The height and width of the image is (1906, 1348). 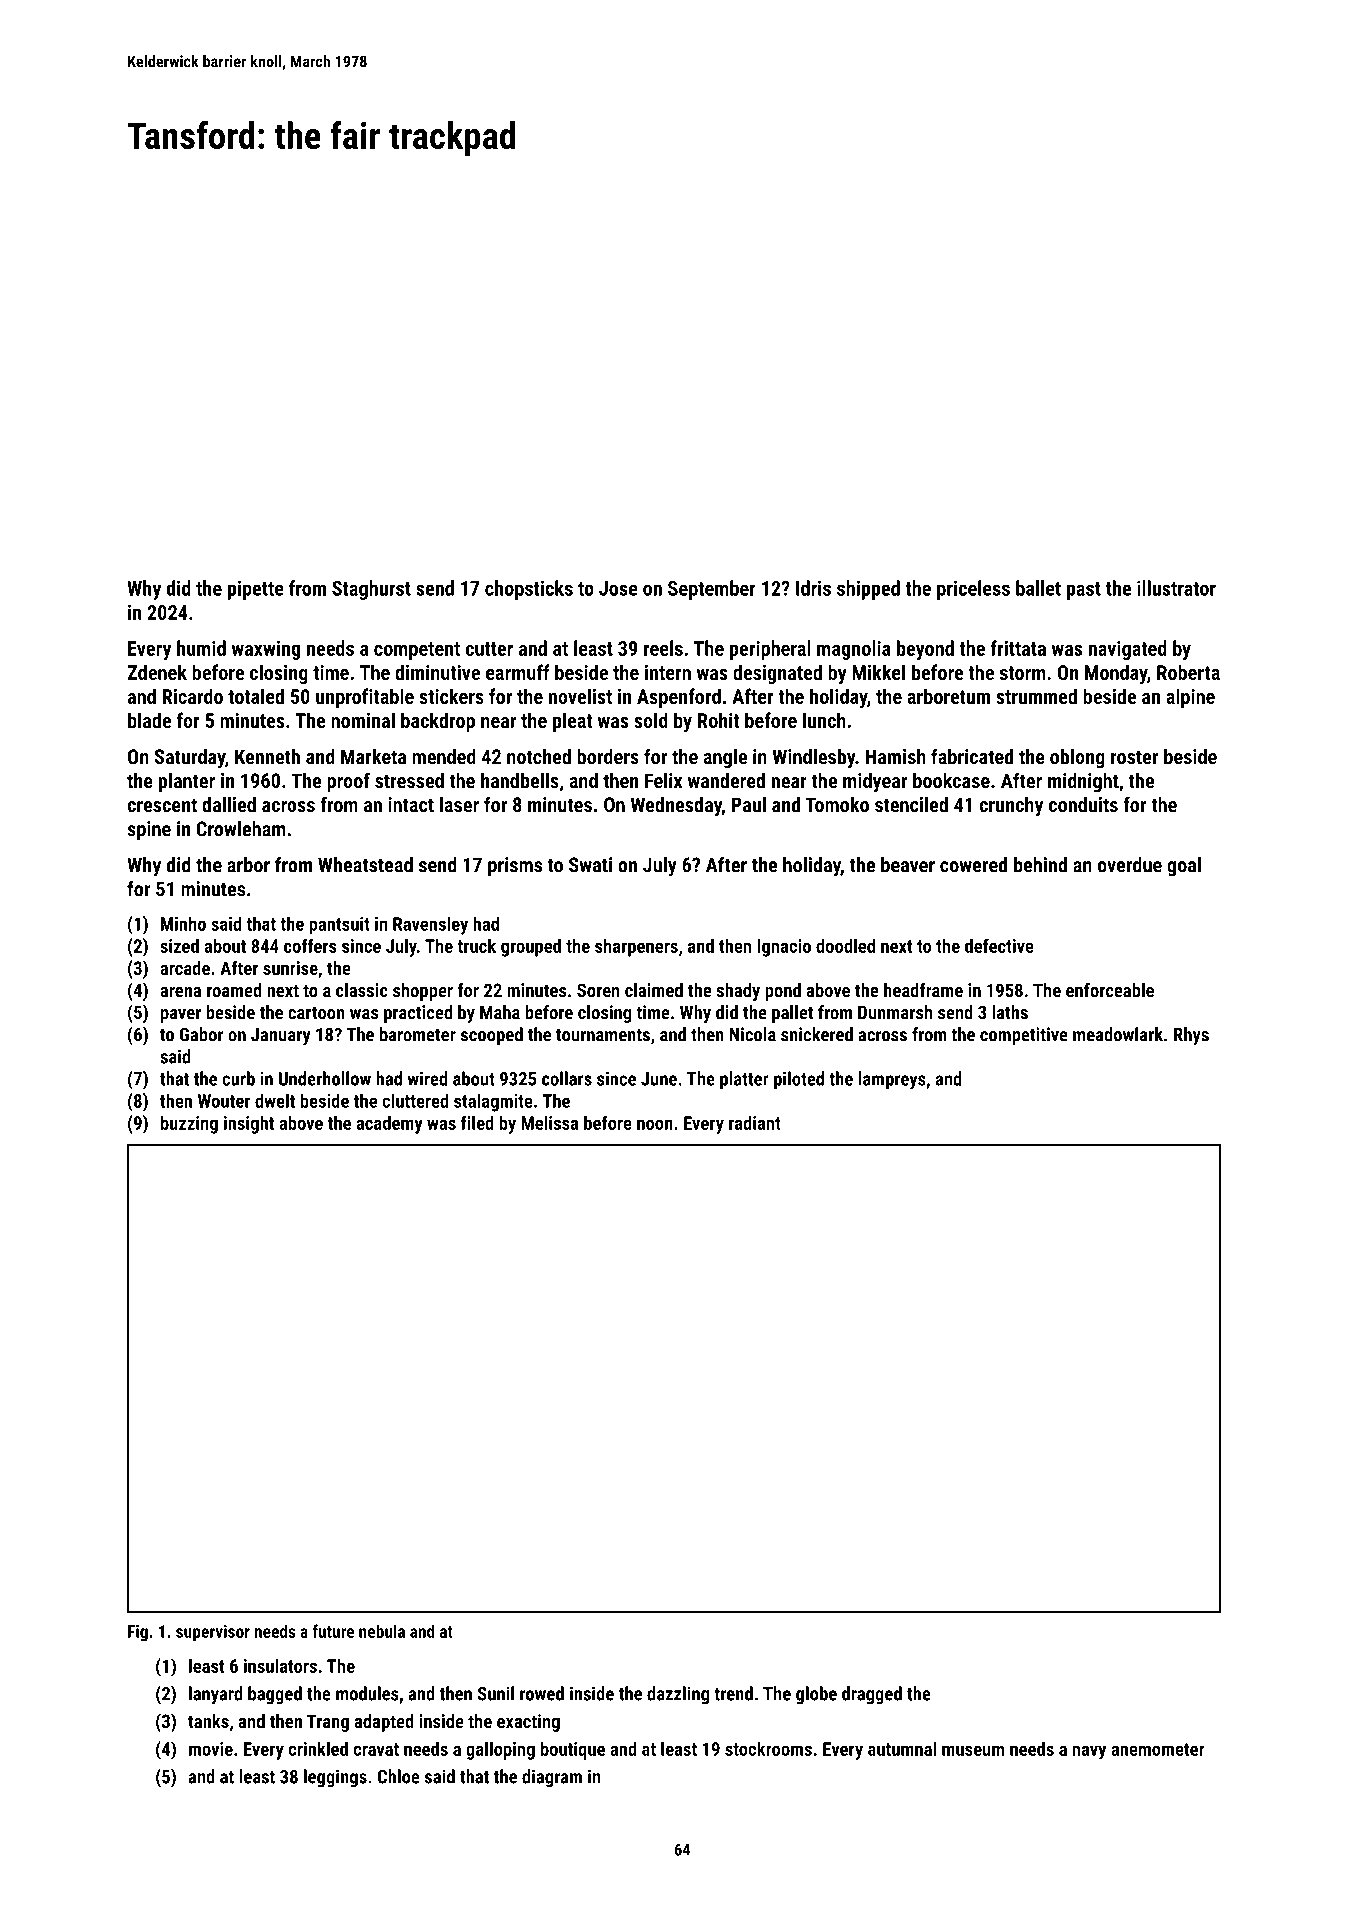 I want to click on Staghurst, so click(x=371, y=590).
